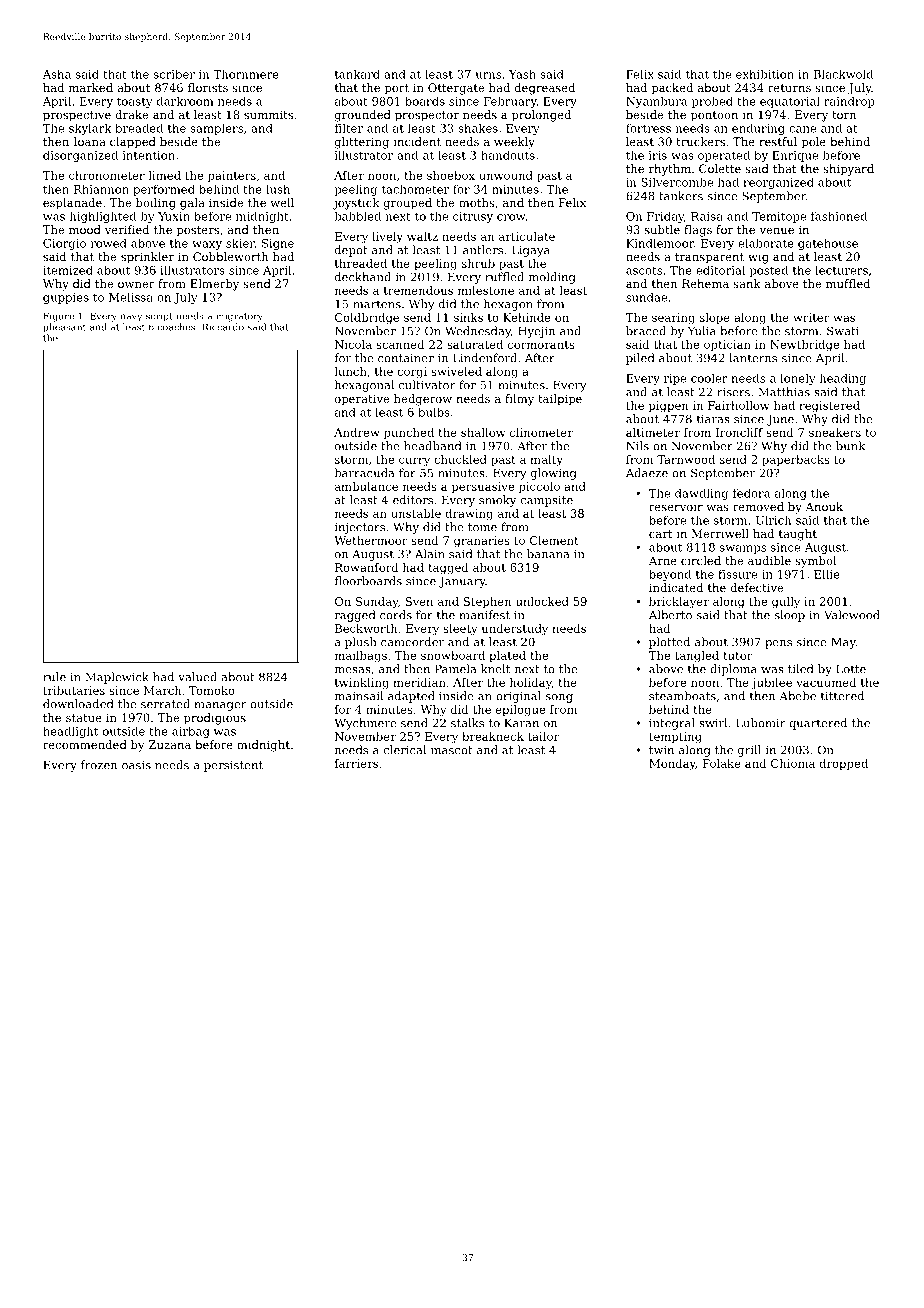 This screenshot has height=1308, width=924. What do you see at coordinates (214, 285) in the screenshot?
I see `Elmerby` at bounding box center [214, 285].
